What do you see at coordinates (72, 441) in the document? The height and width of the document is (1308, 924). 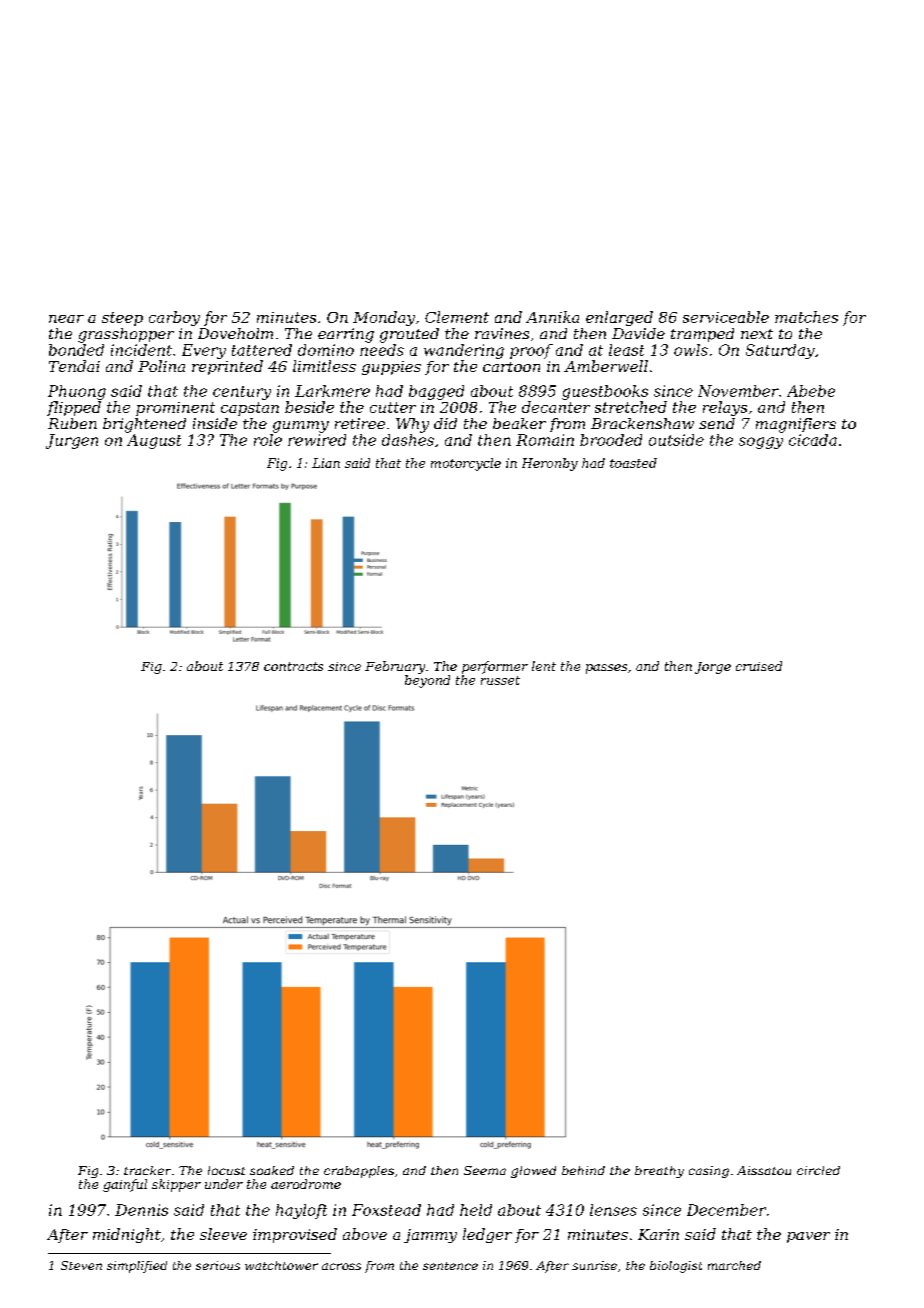 I see `Jurgen` at bounding box center [72, 441].
